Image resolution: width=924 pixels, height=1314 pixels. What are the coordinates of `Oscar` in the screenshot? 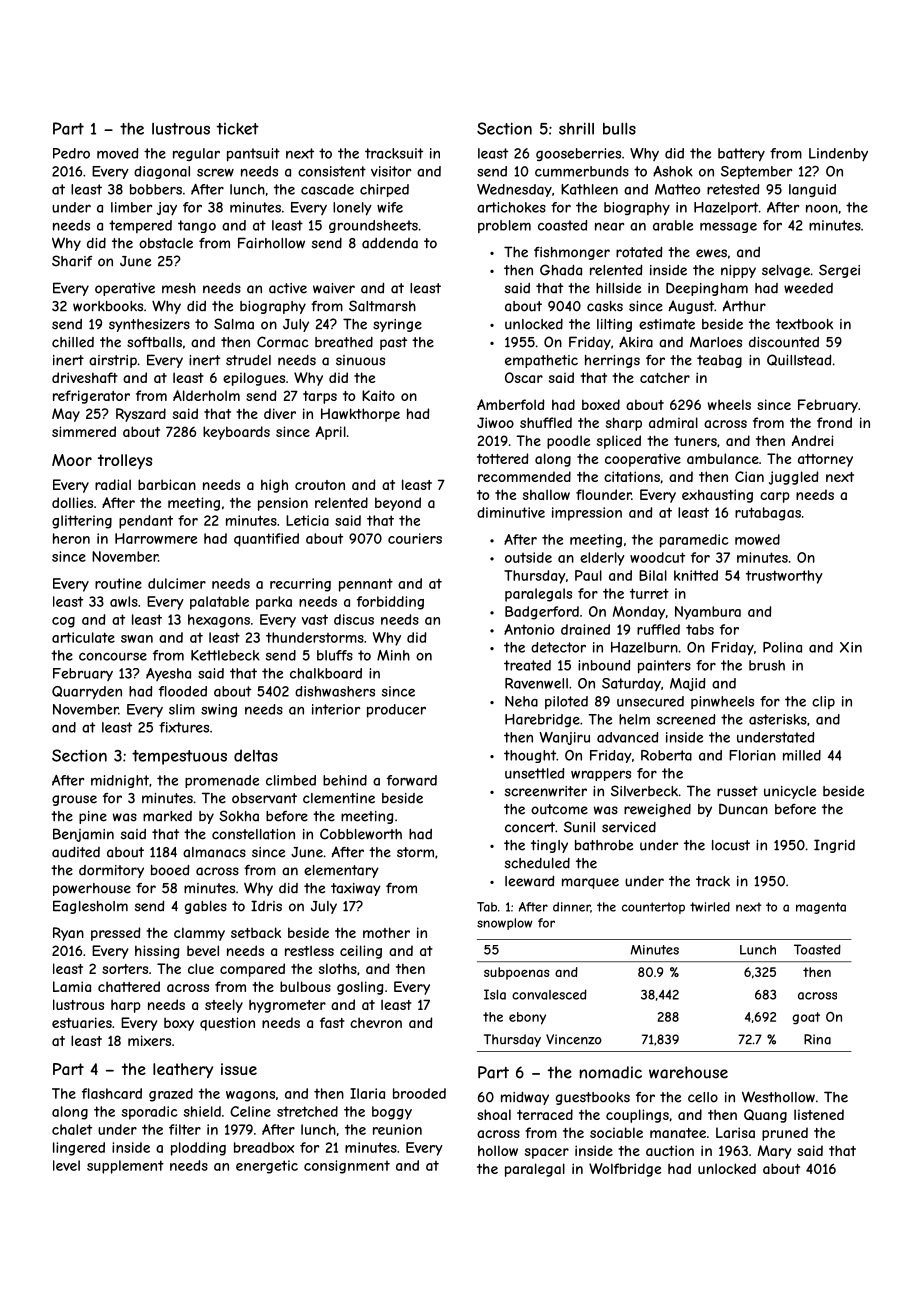 It's located at (524, 377).
